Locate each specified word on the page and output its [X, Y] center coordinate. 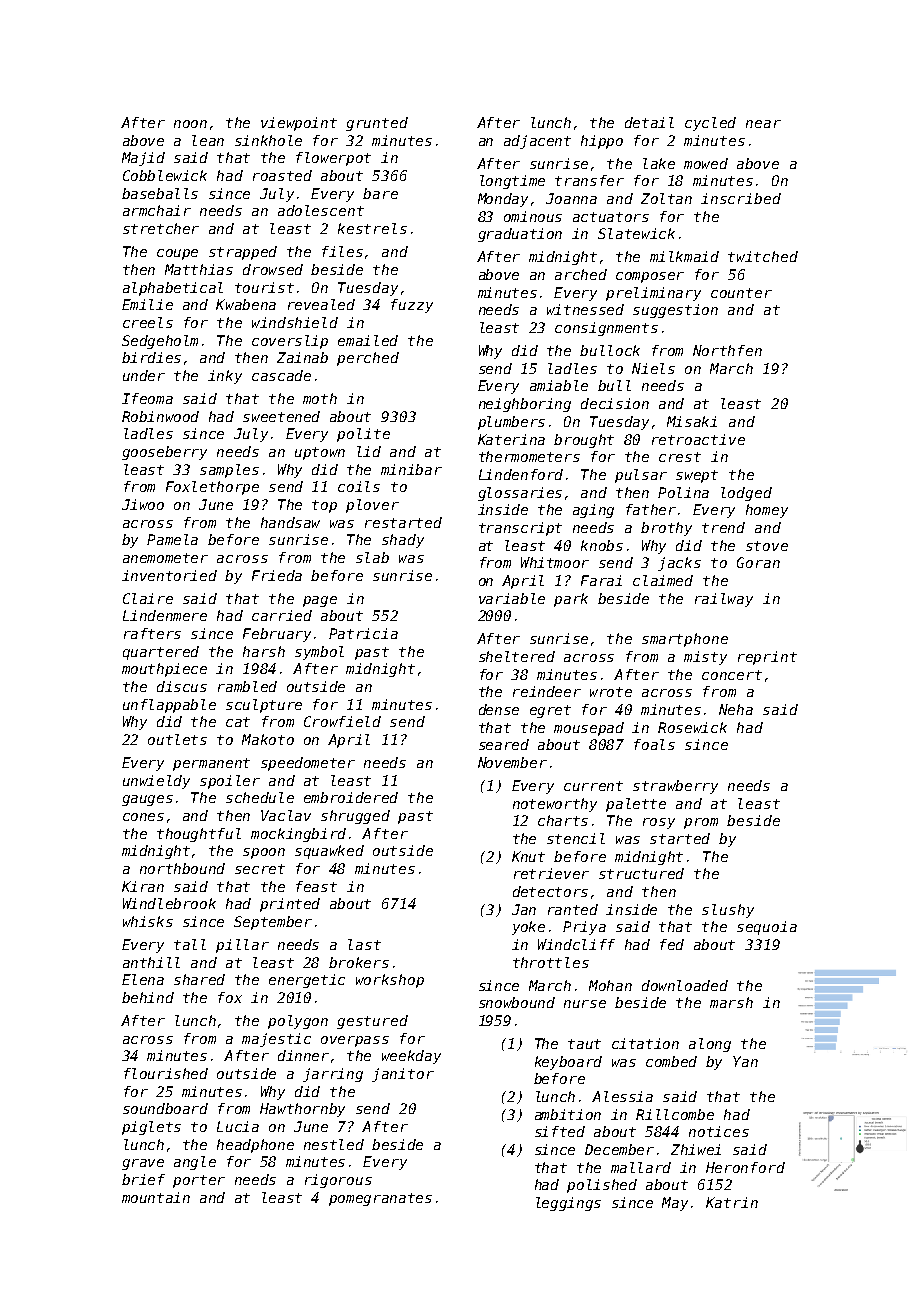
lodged [746, 494]
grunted [377, 124]
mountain [156, 1197]
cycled [710, 124]
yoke [528, 928]
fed [672, 944]
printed [290, 905]
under [144, 375]
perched [368, 359]
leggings [568, 1204]
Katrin [732, 1202]
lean [208, 140]
